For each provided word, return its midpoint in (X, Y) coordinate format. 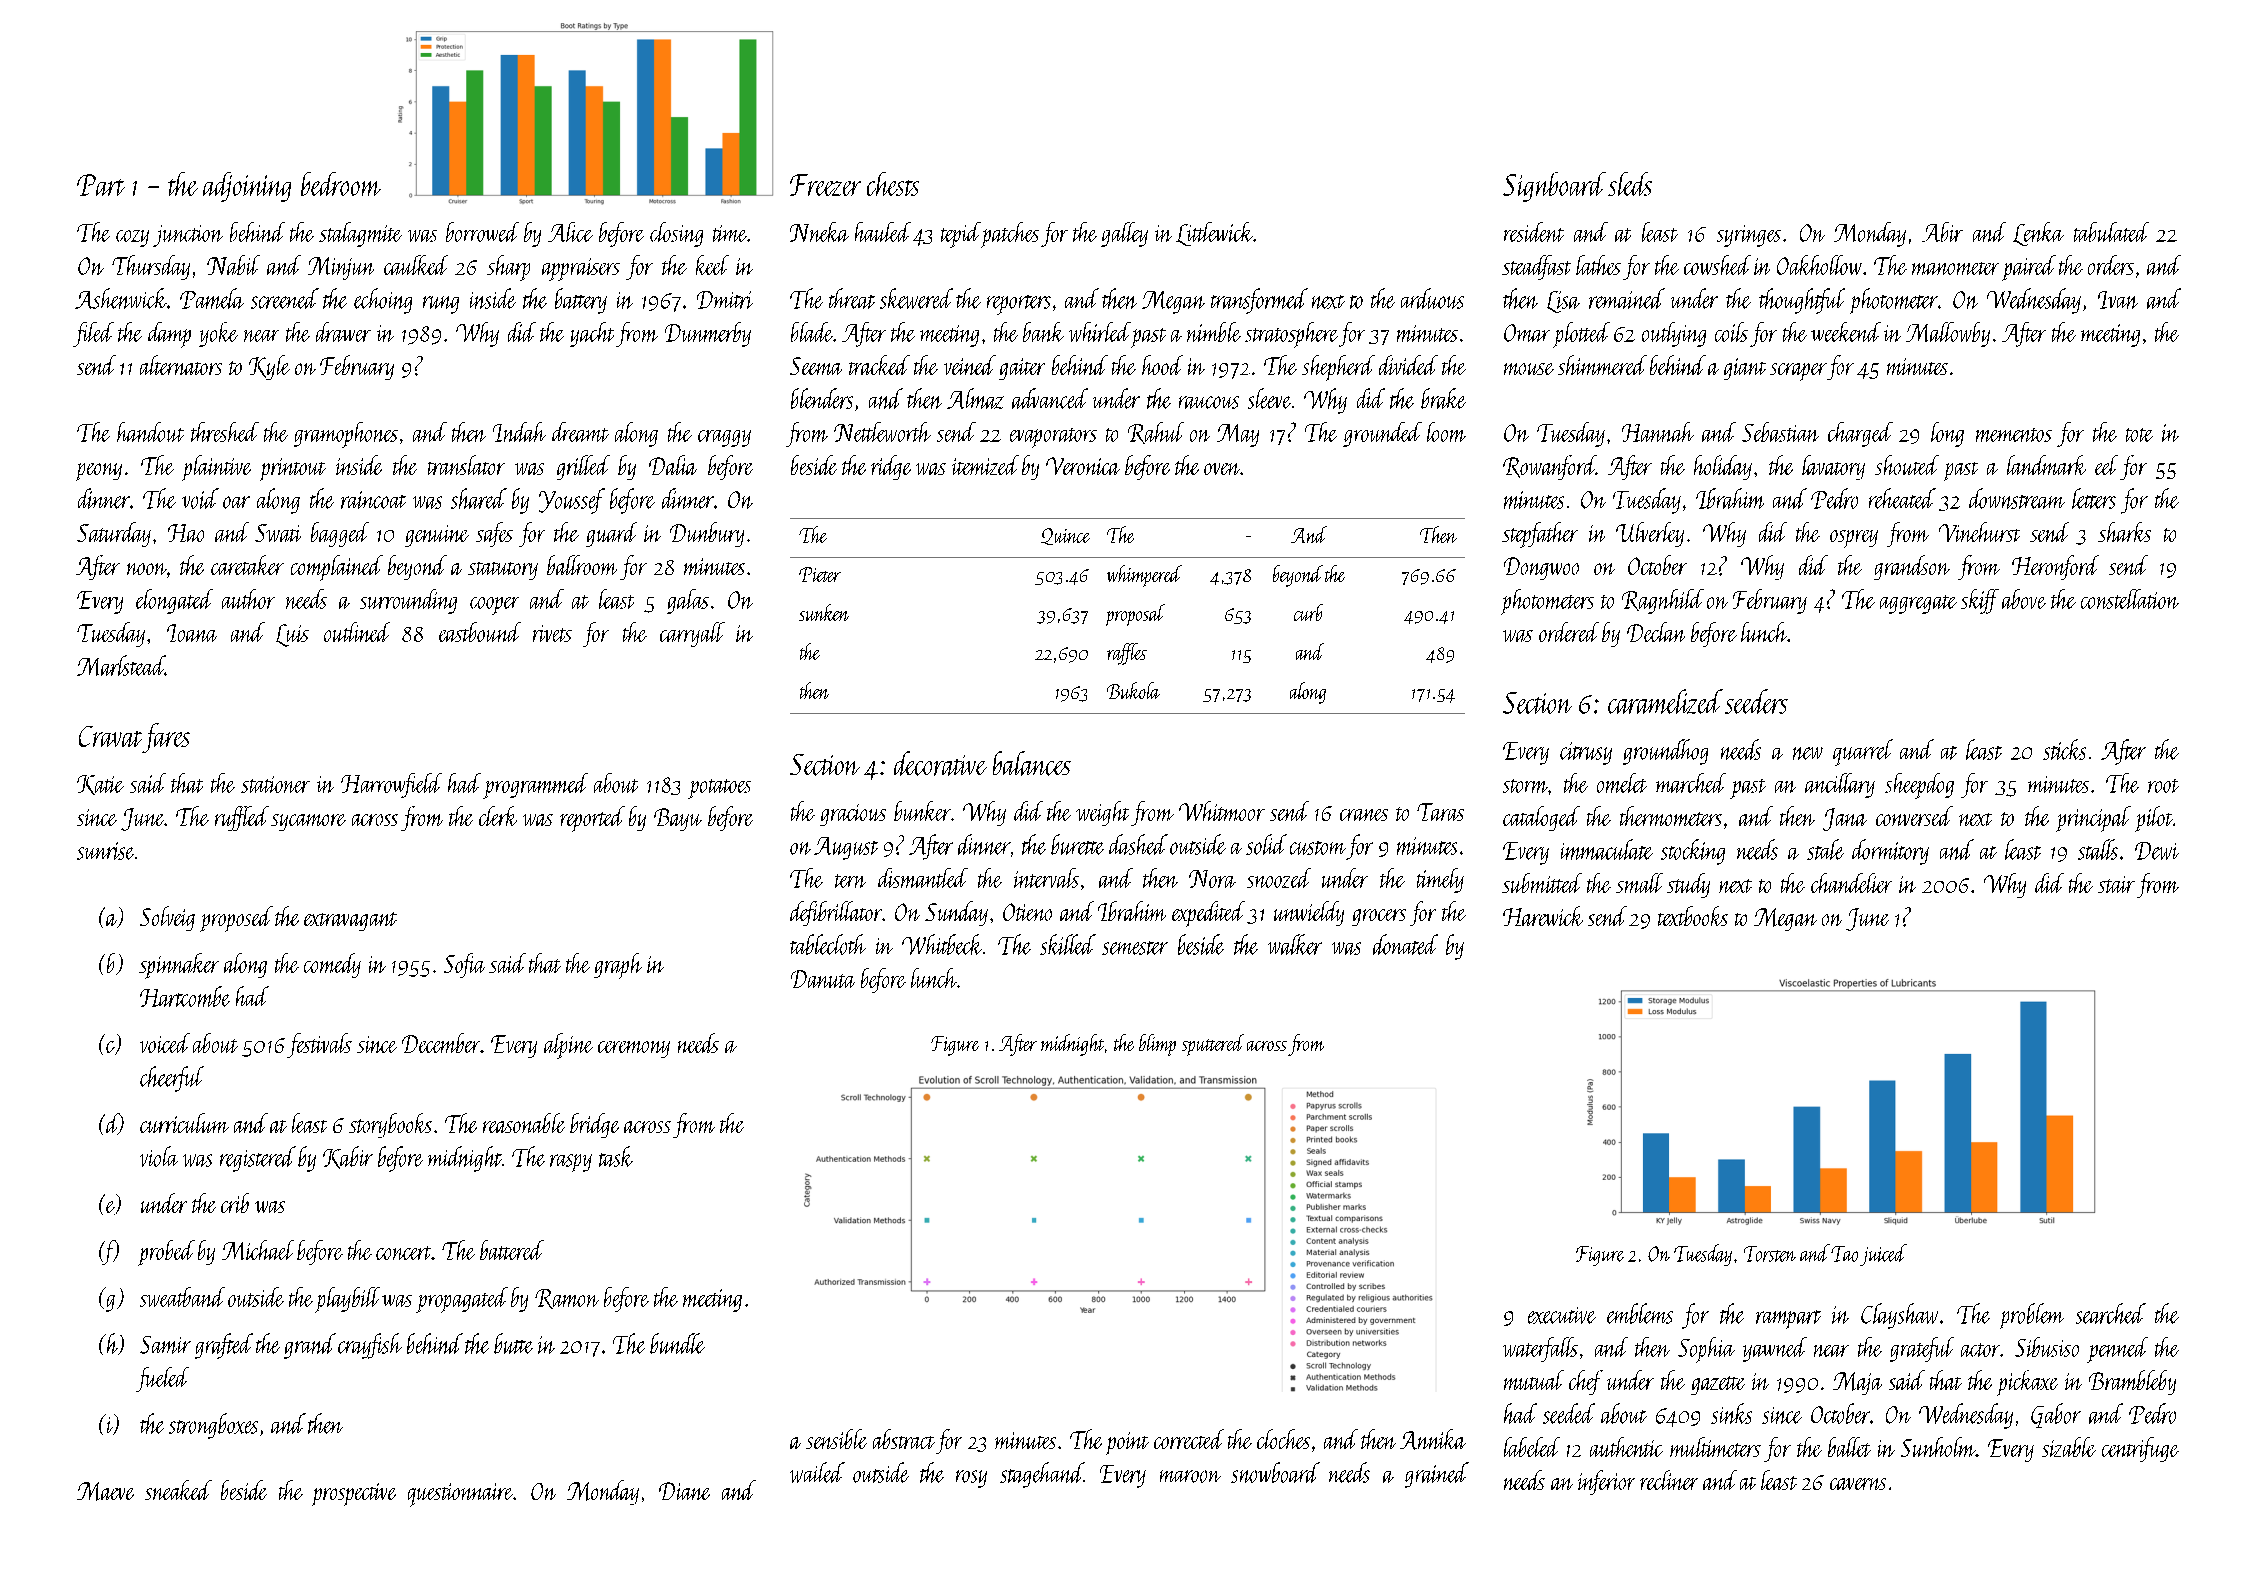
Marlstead (121, 665)
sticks (2064, 749)
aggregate (1918, 604)
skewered (916, 298)
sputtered (1213, 1045)
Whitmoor (1222, 811)
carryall (692, 634)
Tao (1844, 1254)
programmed (535, 786)
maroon (1190, 1476)
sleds (1630, 184)
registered (258, 1159)
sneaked (178, 1490)
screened (285, 298)
